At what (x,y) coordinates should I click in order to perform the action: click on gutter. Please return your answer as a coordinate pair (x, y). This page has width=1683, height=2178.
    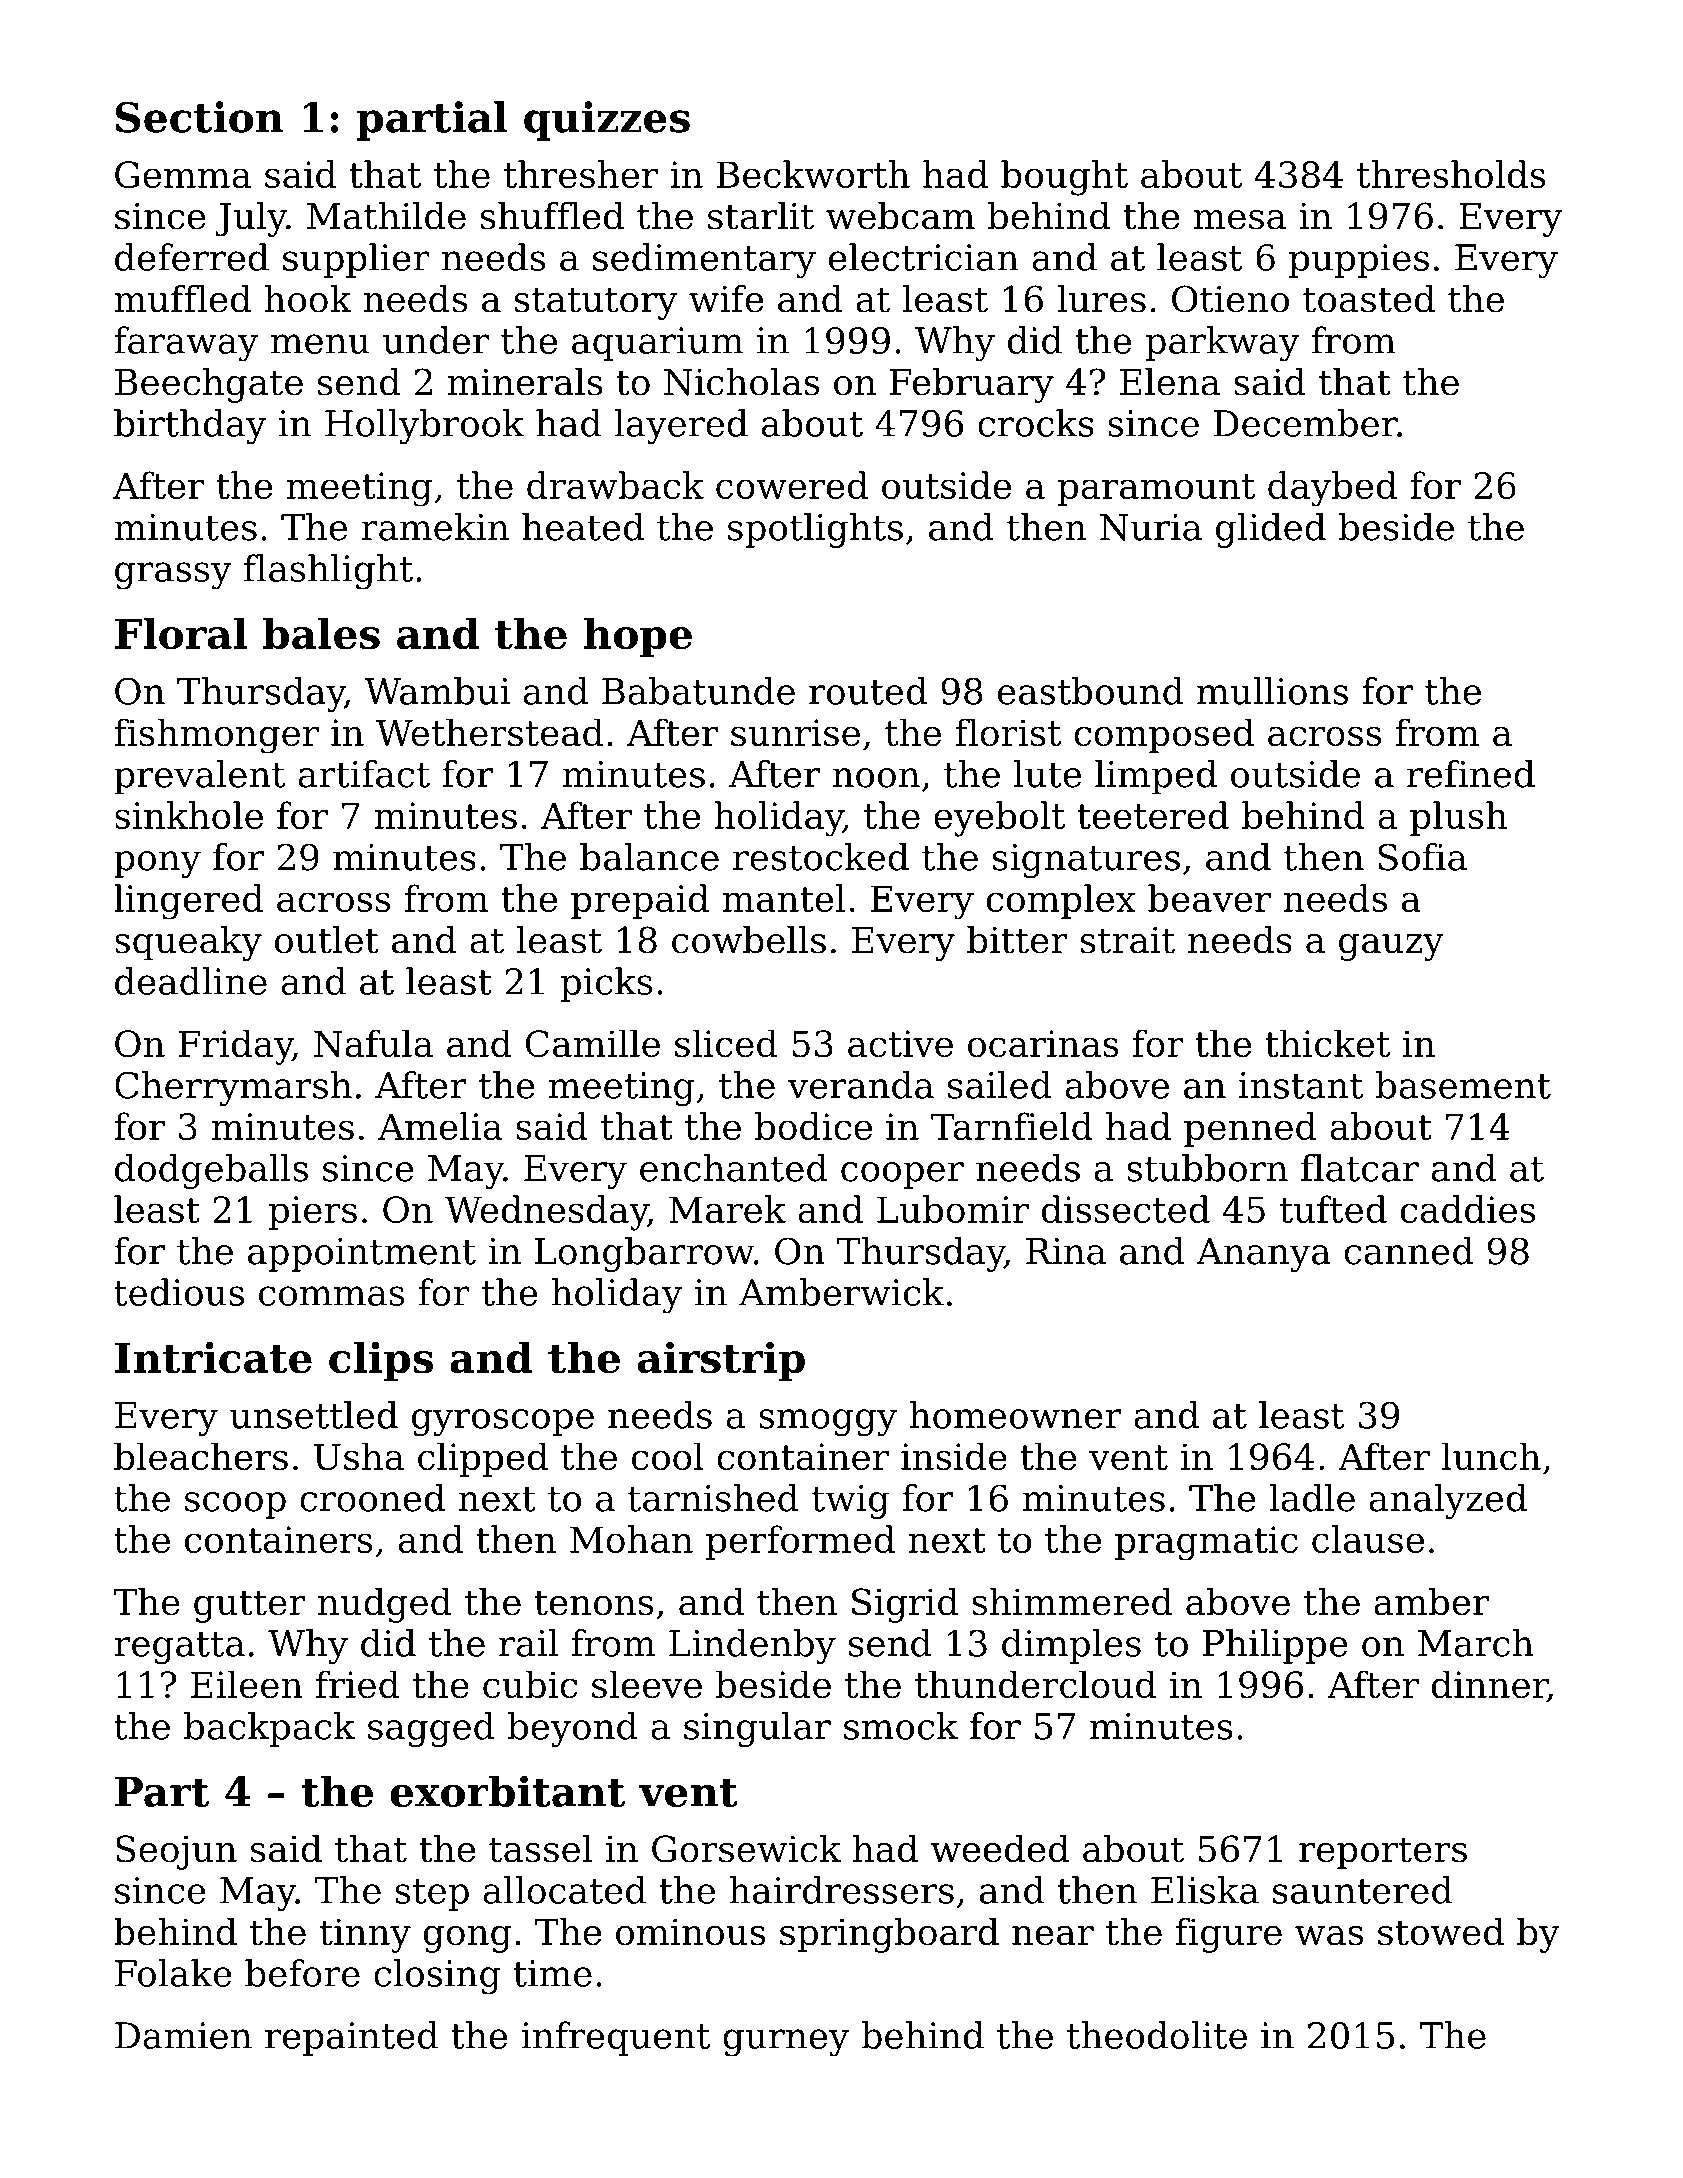
    Looking at the image, I should click on (250, 1606).
